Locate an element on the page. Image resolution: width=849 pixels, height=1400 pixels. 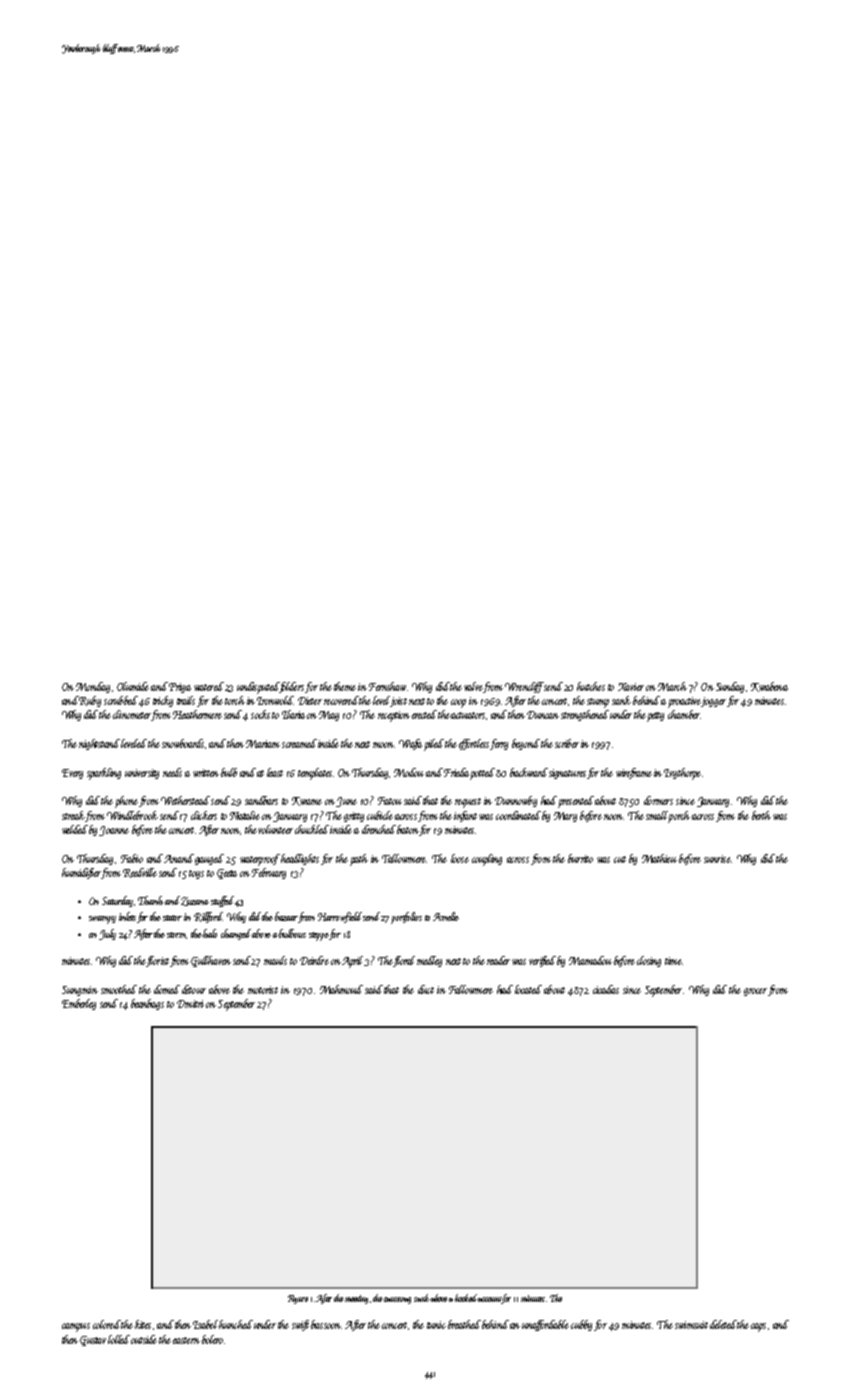
causeway is located at coordinates (397, 1300).
